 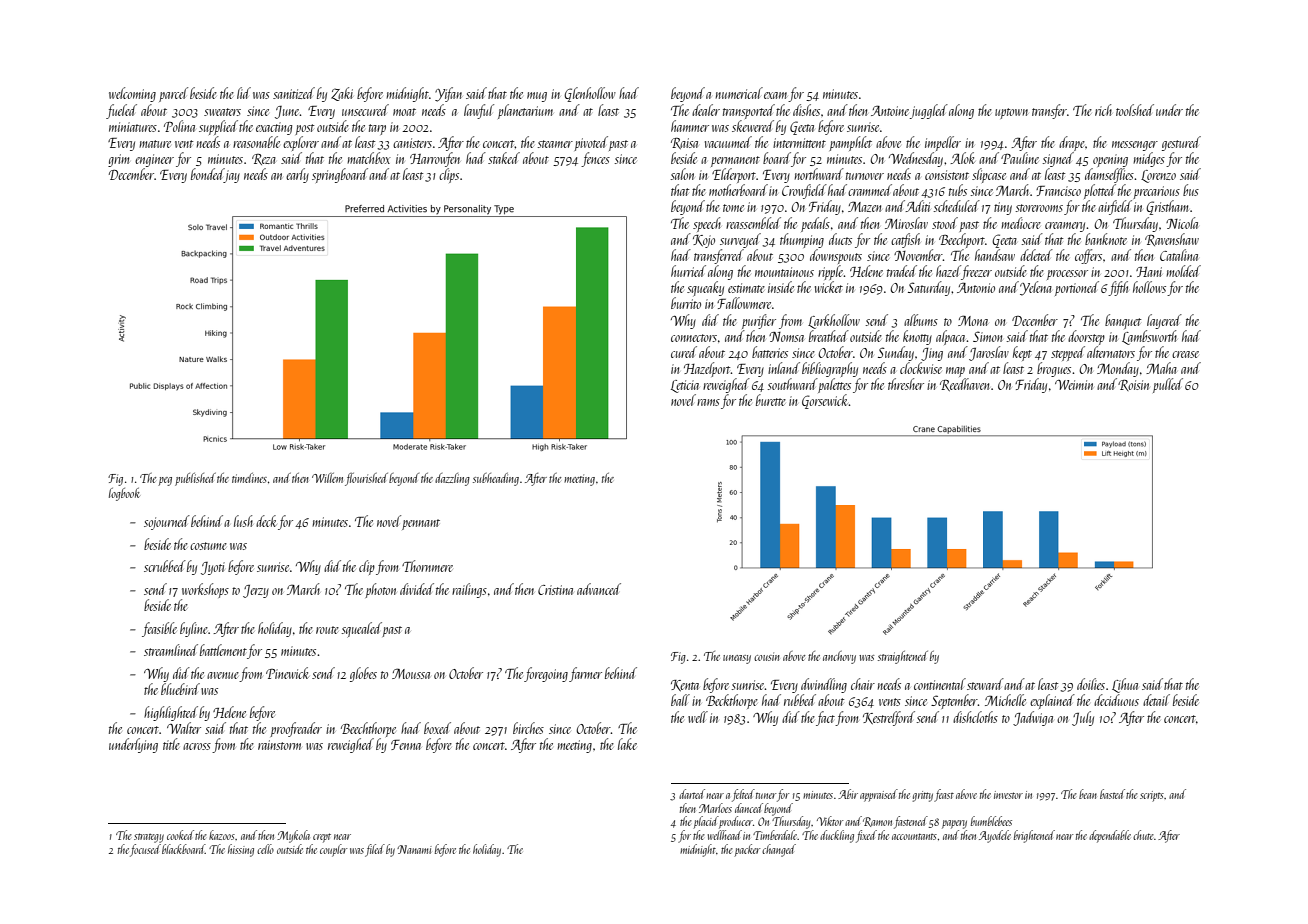 What do you see at coordinates (279, 745) in the page?
I see `rainstorm` at bounding box center [279, 745].
